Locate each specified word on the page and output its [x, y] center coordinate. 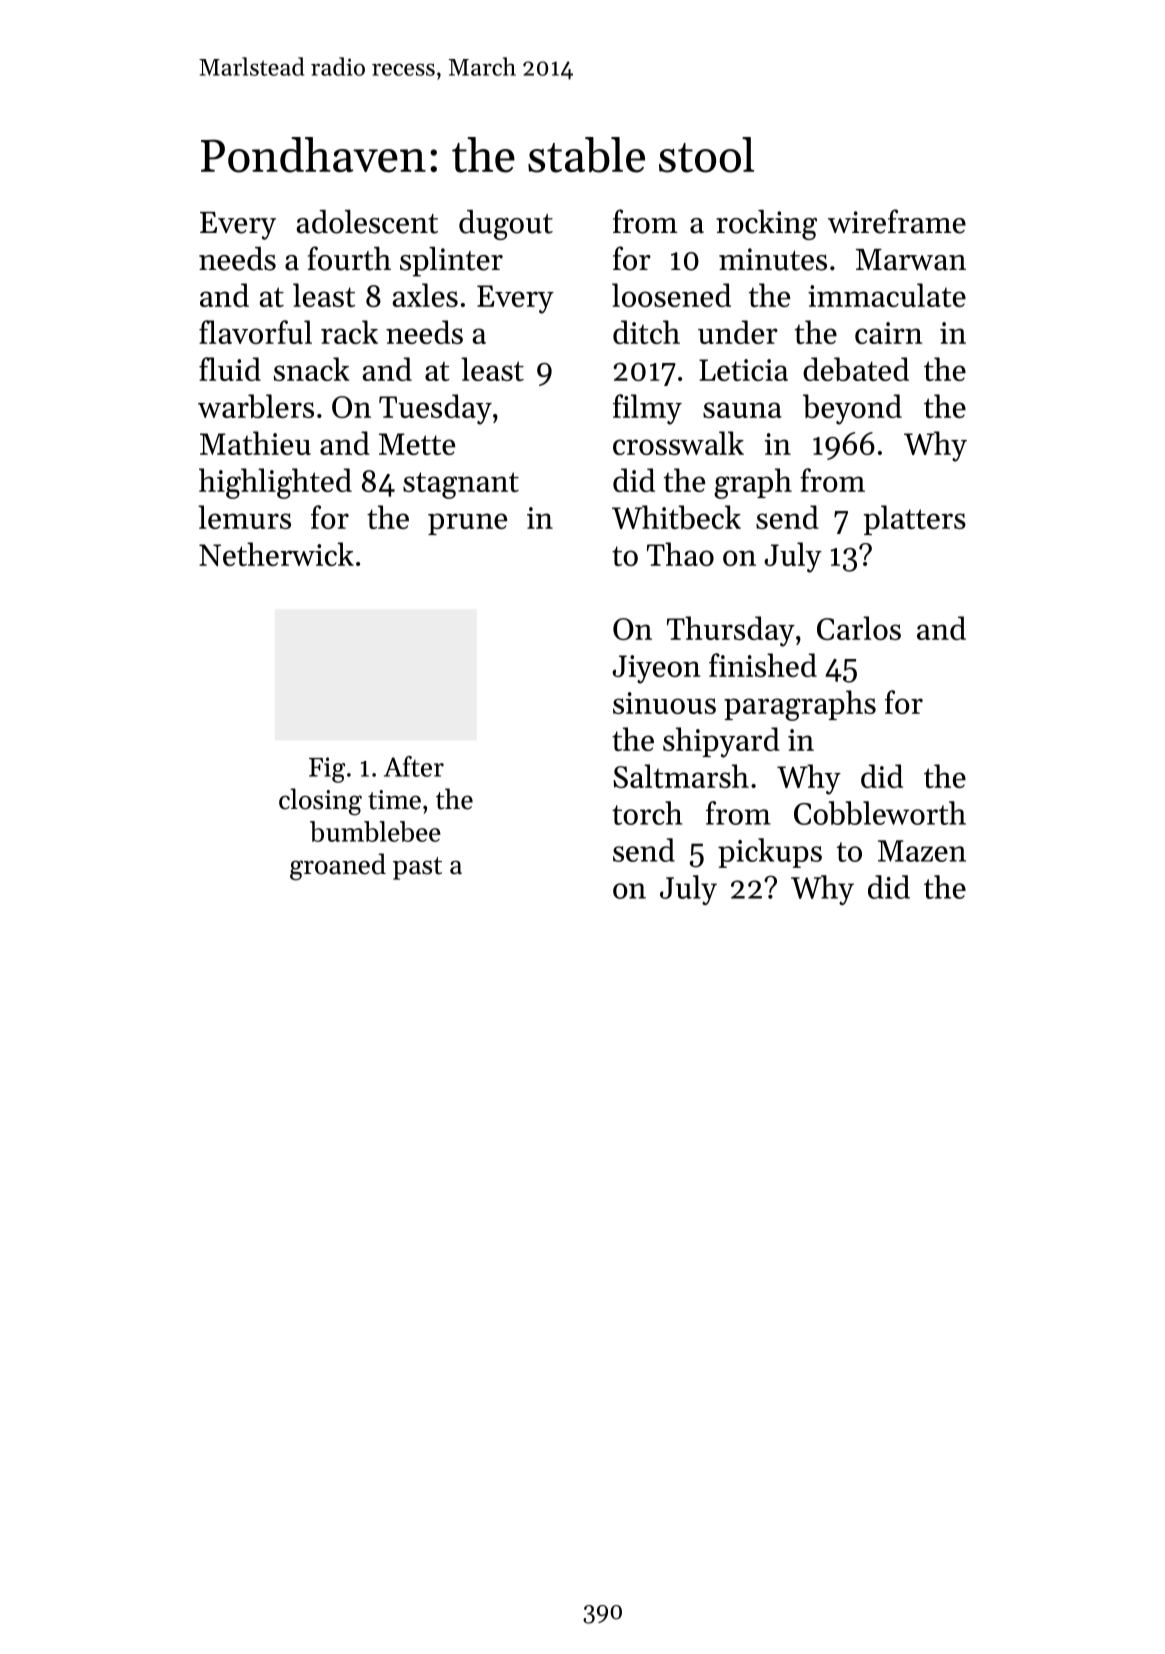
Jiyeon [656, 669]
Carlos [859, 628]
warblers [256, 406]
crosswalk [678, 443]
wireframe [897, 221]
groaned [338, 867]
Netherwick [276, 554]
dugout [506, 225]
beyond [852, 409]
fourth [349, 258]
